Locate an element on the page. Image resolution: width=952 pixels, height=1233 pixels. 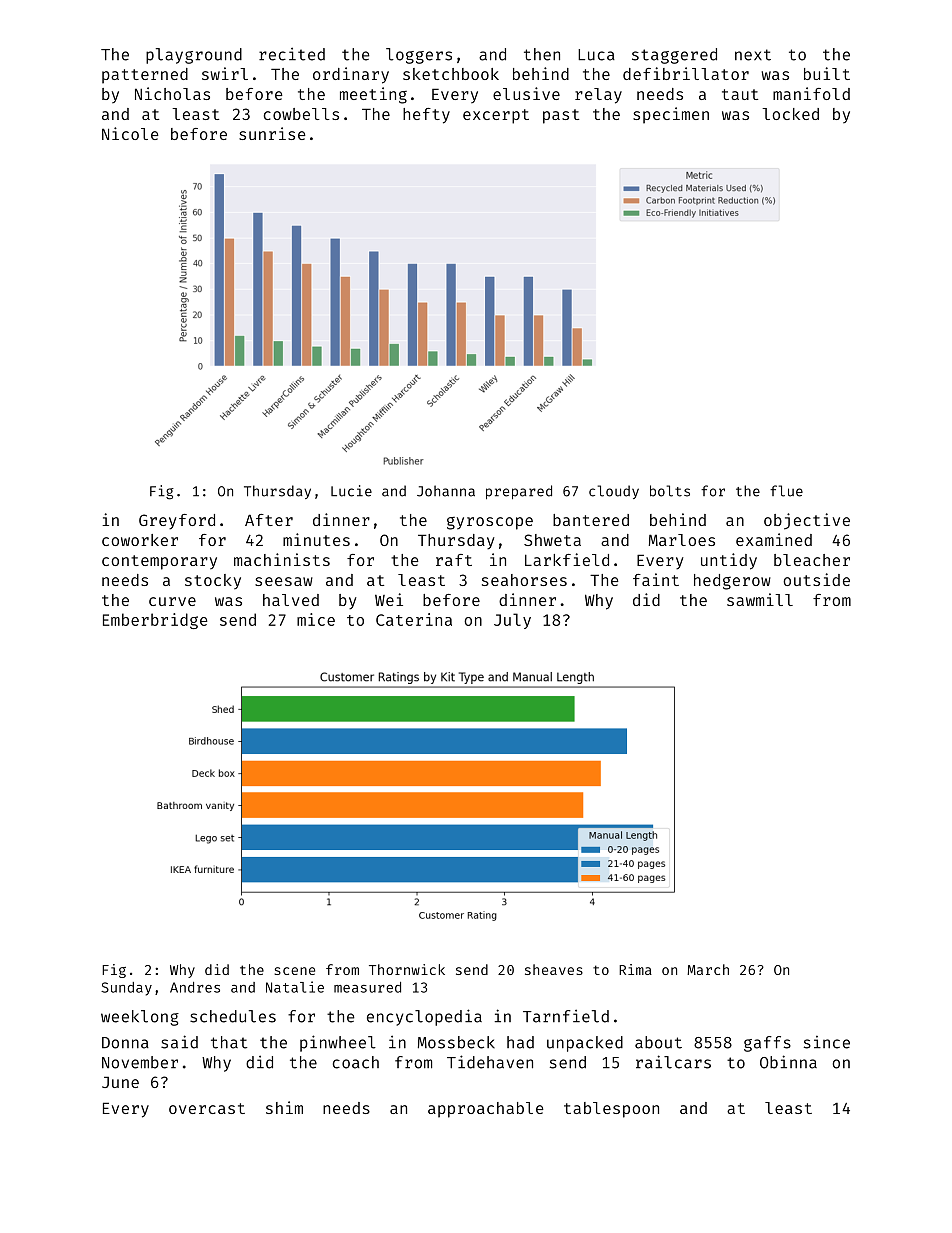
Emberbridge is located at coordinates (155, 621).
